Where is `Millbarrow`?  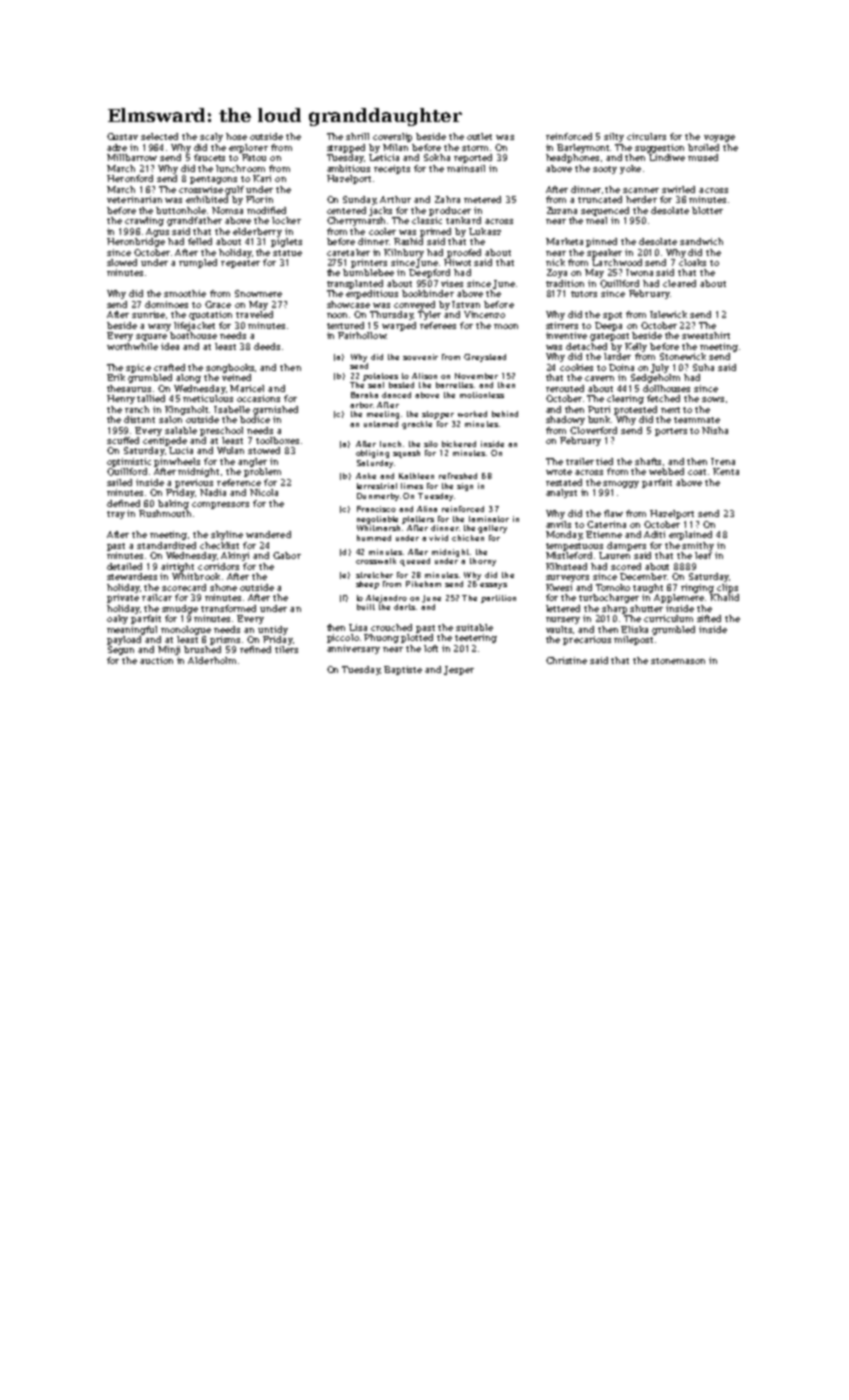 Millbarrow is located at coordinates (132, 157).
